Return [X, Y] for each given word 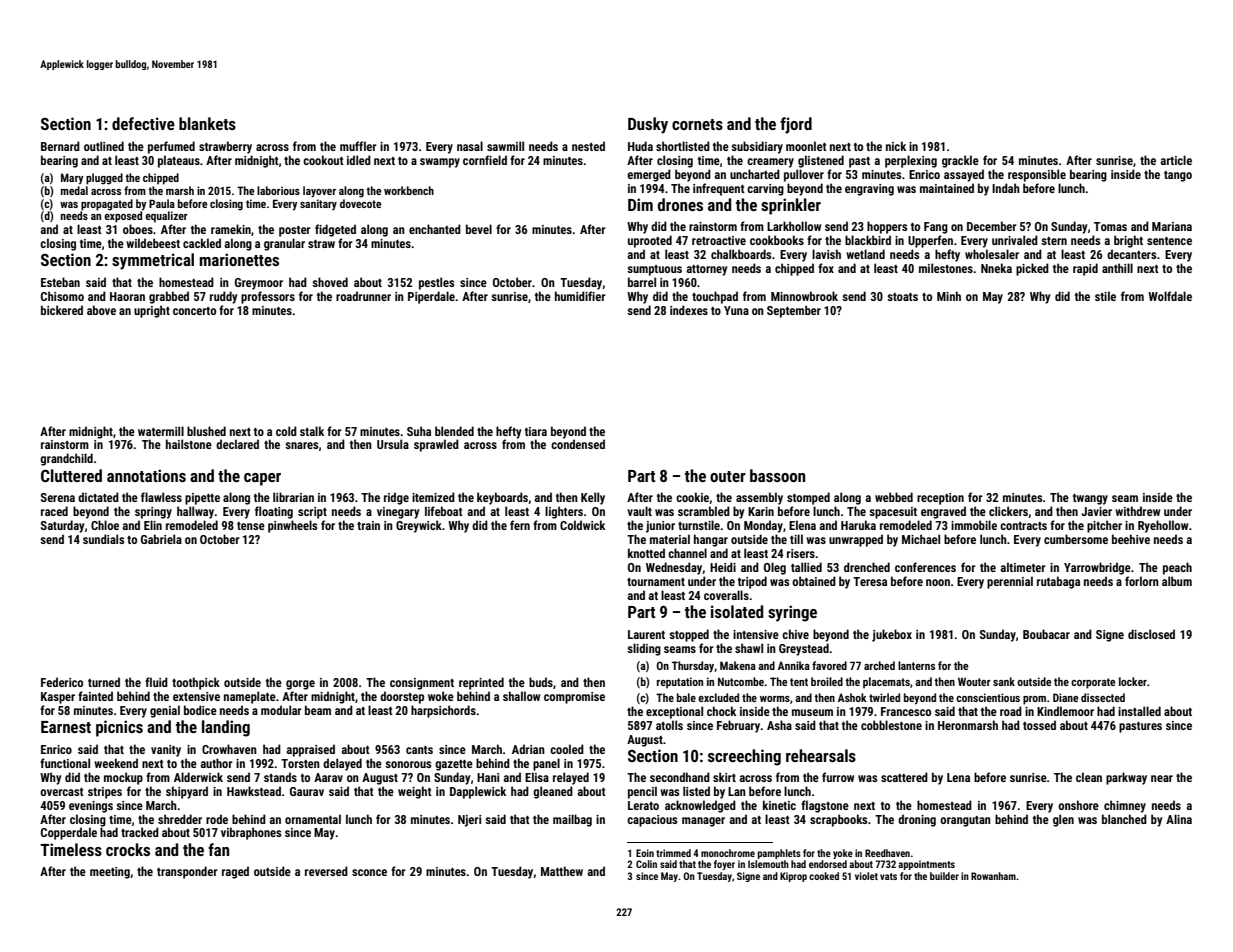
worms [775, 699]
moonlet [806, 146]
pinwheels [292, 526]
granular [284, 244]
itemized [433, 497]
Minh [949, 296]
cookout [323, 160]
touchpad [715, 297]
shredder [180, 819]
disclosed [1151, 634]
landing [226, 728]
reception [940, 499]
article [1176, 160]
